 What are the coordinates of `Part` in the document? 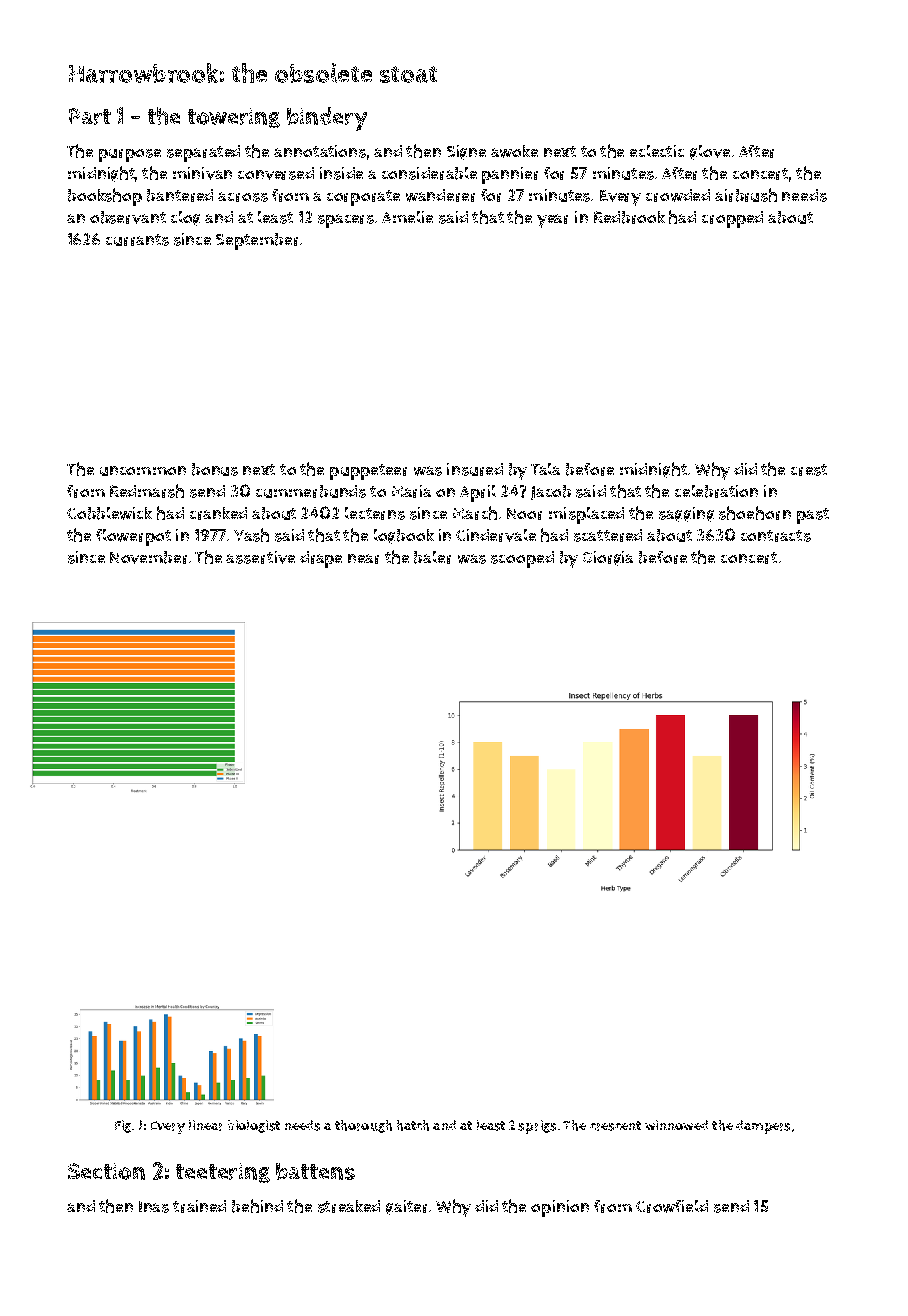 It's located at (90, 116).
